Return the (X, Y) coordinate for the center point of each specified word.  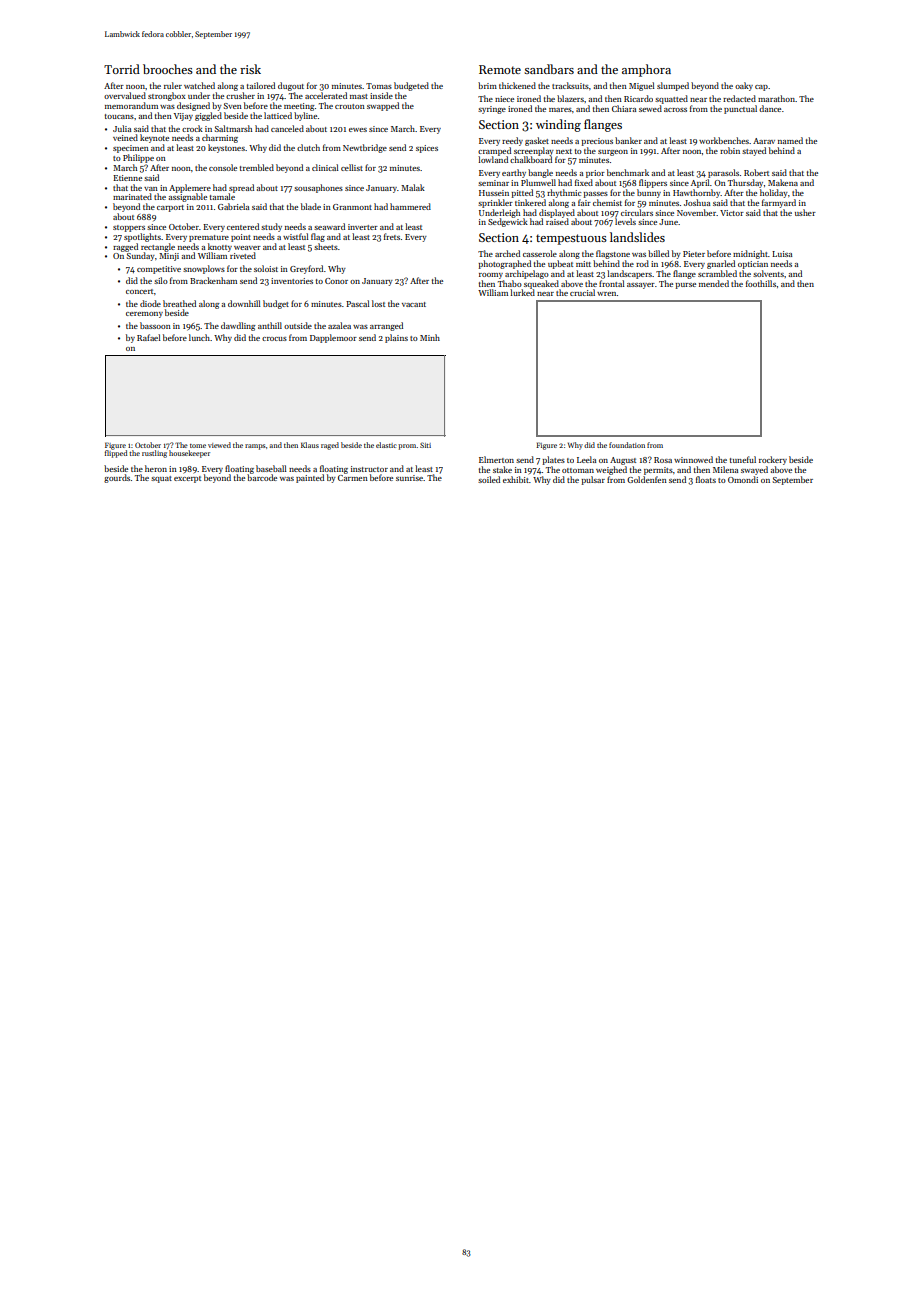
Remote (500, 69)
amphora (646, 70)
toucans (119, 116)
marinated (132, 196)
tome (198, 446)
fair (584, 202)
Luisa (782, 254)
